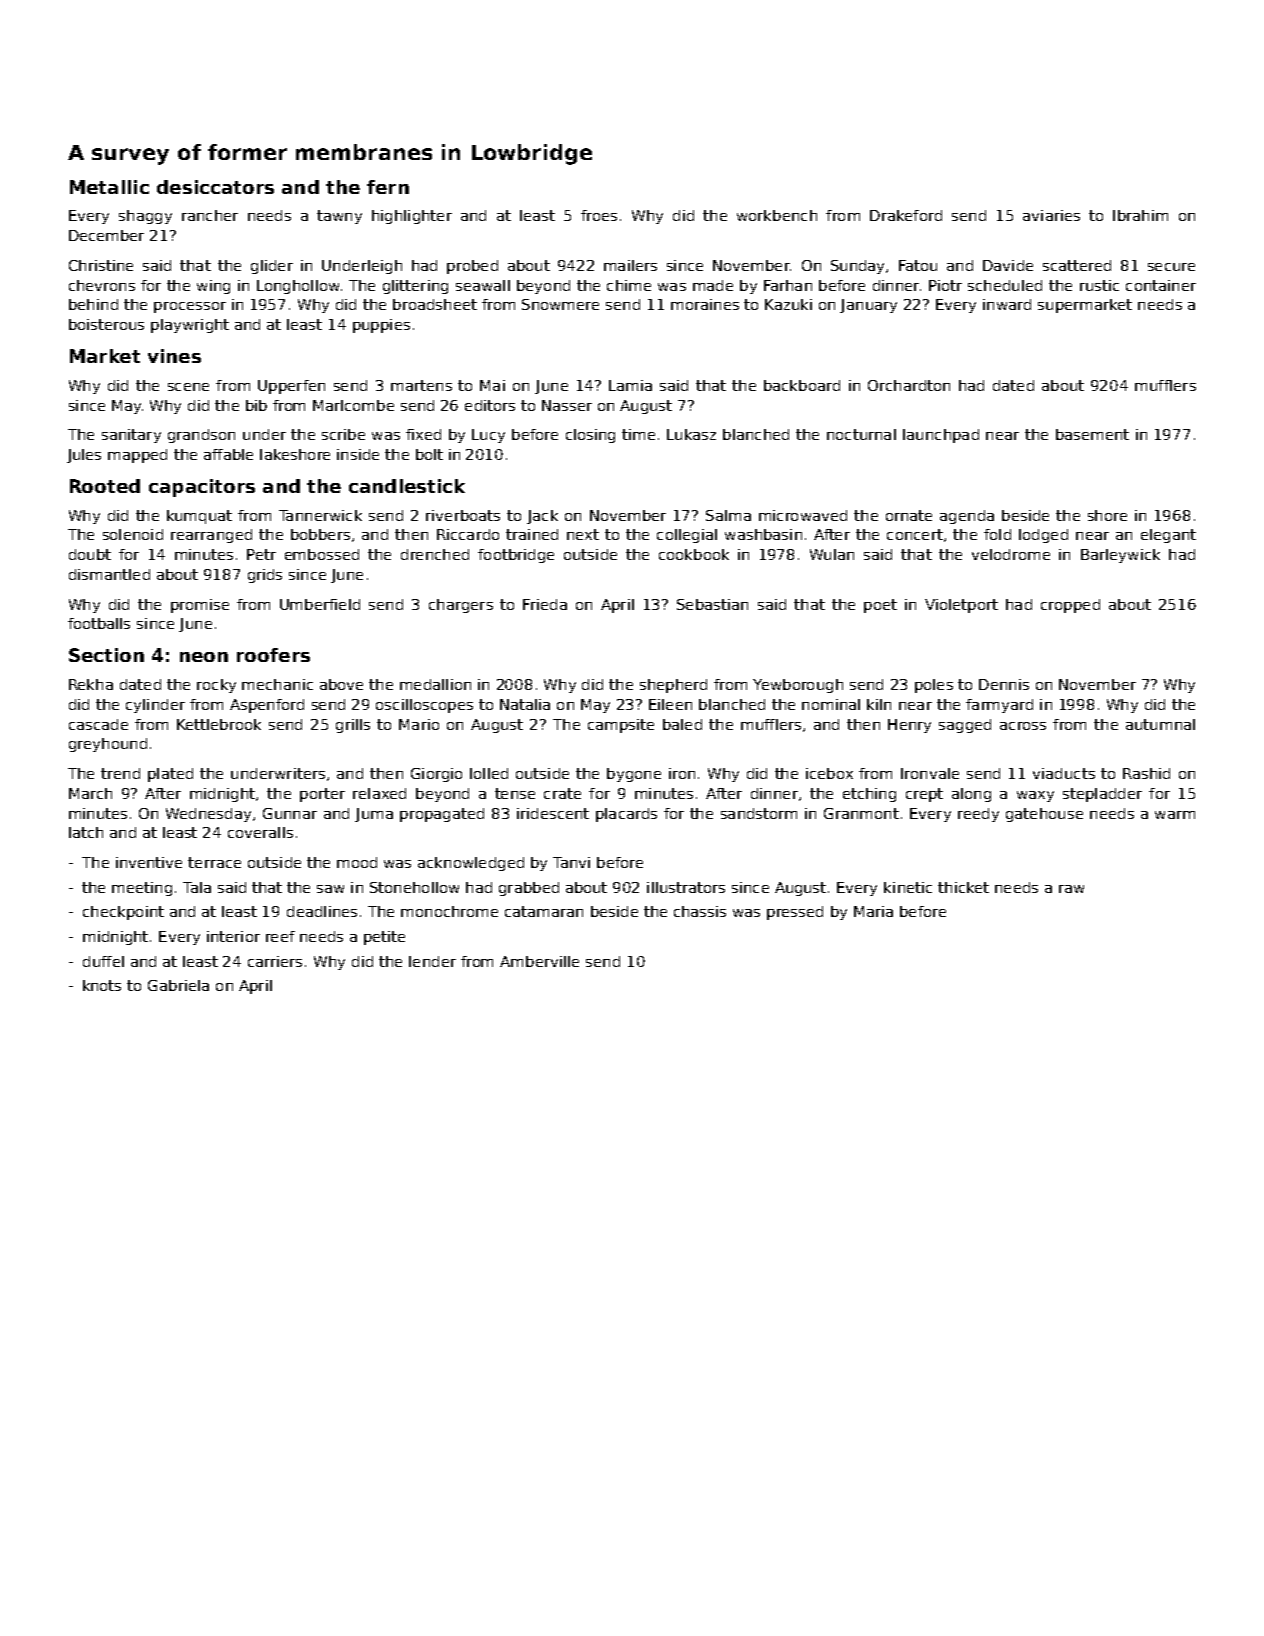  What do you see at coordinates (90, 554) in the document?
I see `doubt` at bounding box center [90, 554].
